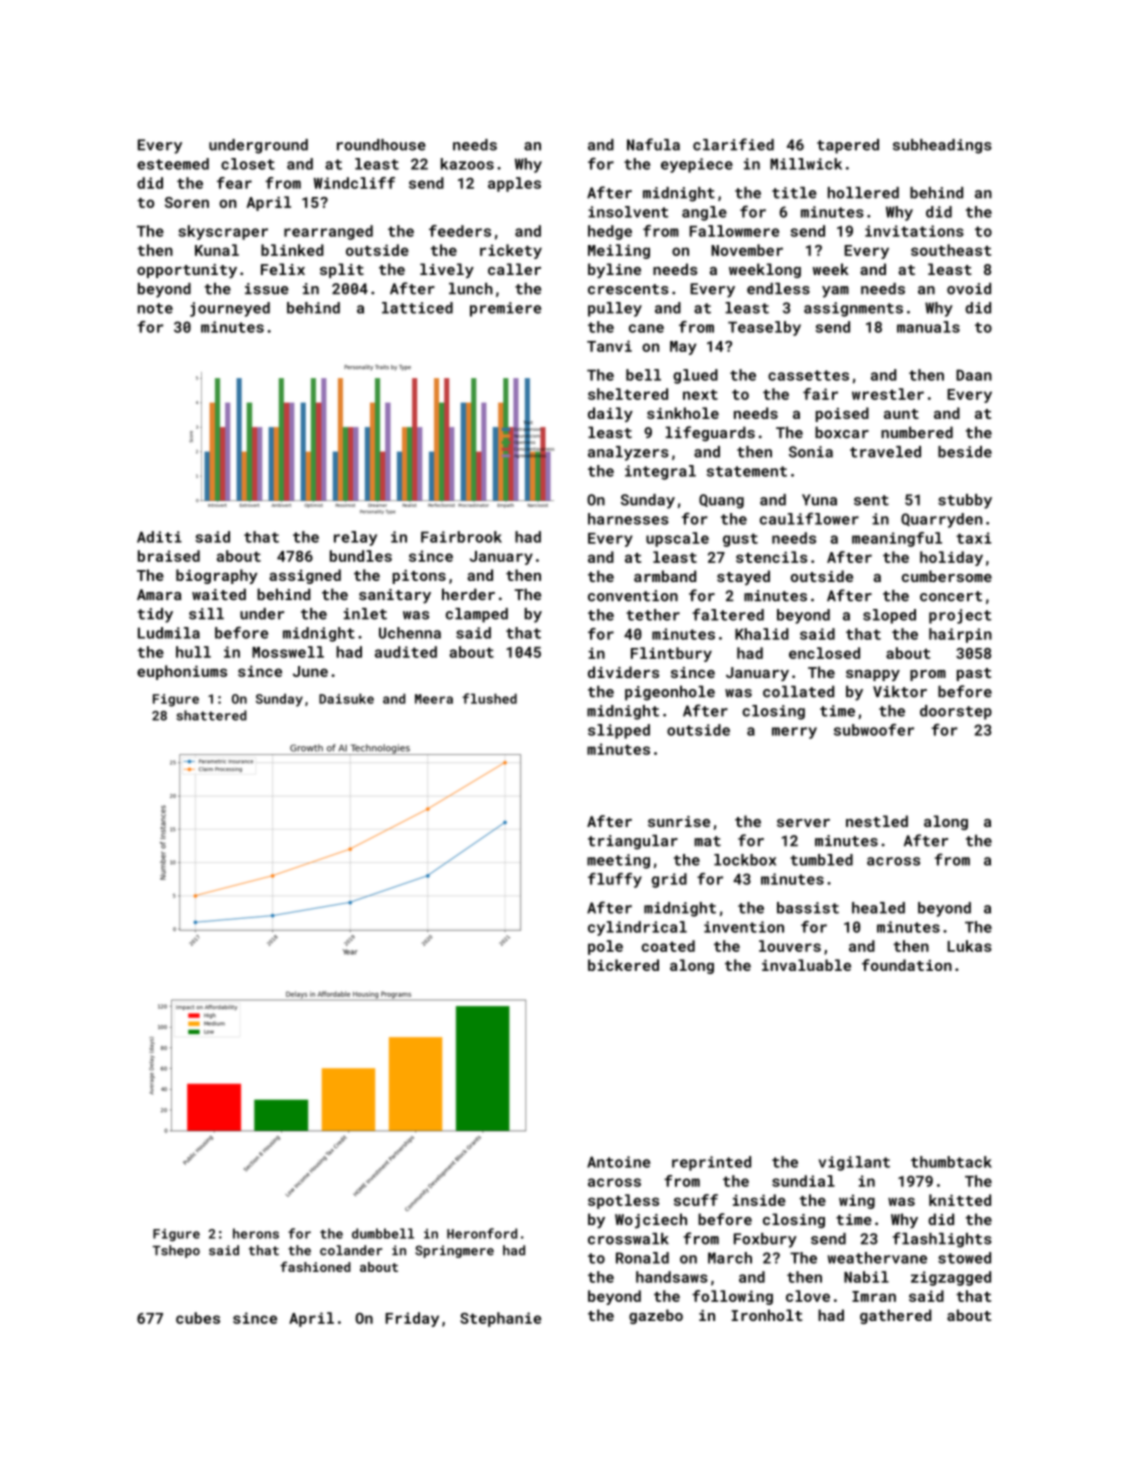 This image has width=1129, height=1462. Describe the element at coordinates (256, 1233) in the image. I see `herons` at that location.
